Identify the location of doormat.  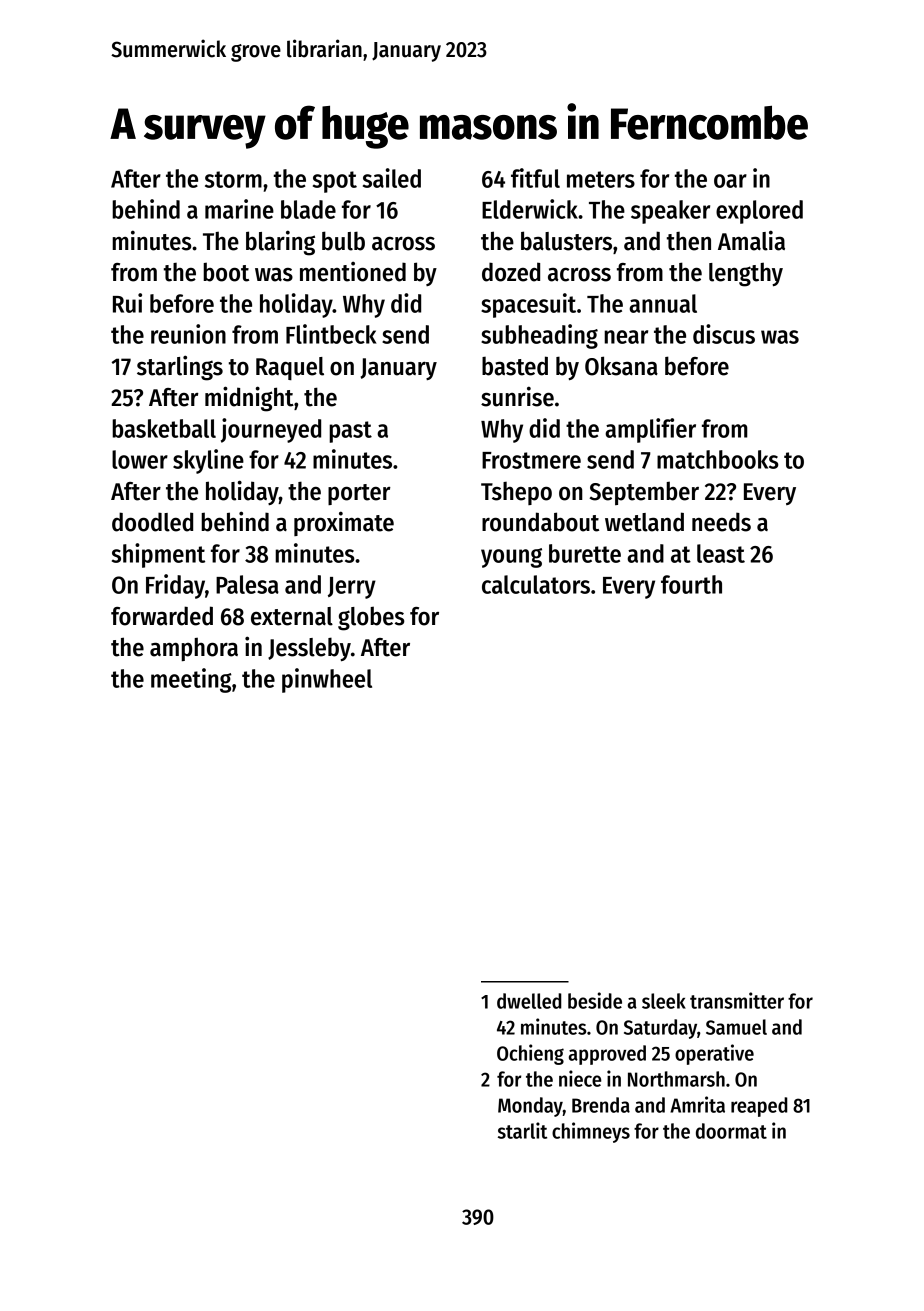
(731, 1131).
